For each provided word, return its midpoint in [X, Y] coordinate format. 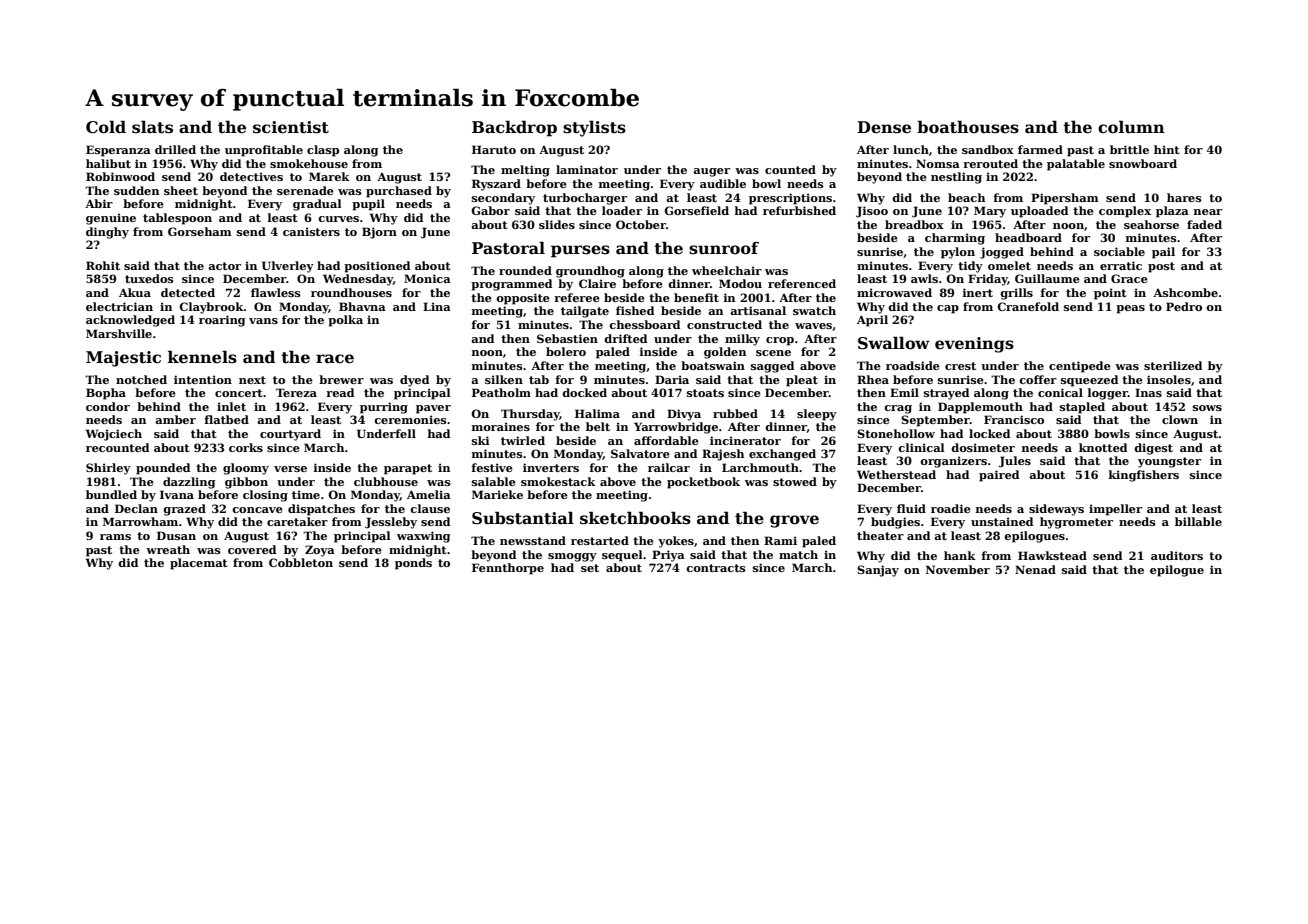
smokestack [558, 481]
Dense [884, 127]
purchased [399, 192]
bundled [111, 494]
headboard [1028, 237]
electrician [119, 306]
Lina [437, 306]
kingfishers [1144, 476]
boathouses [968, 127]
